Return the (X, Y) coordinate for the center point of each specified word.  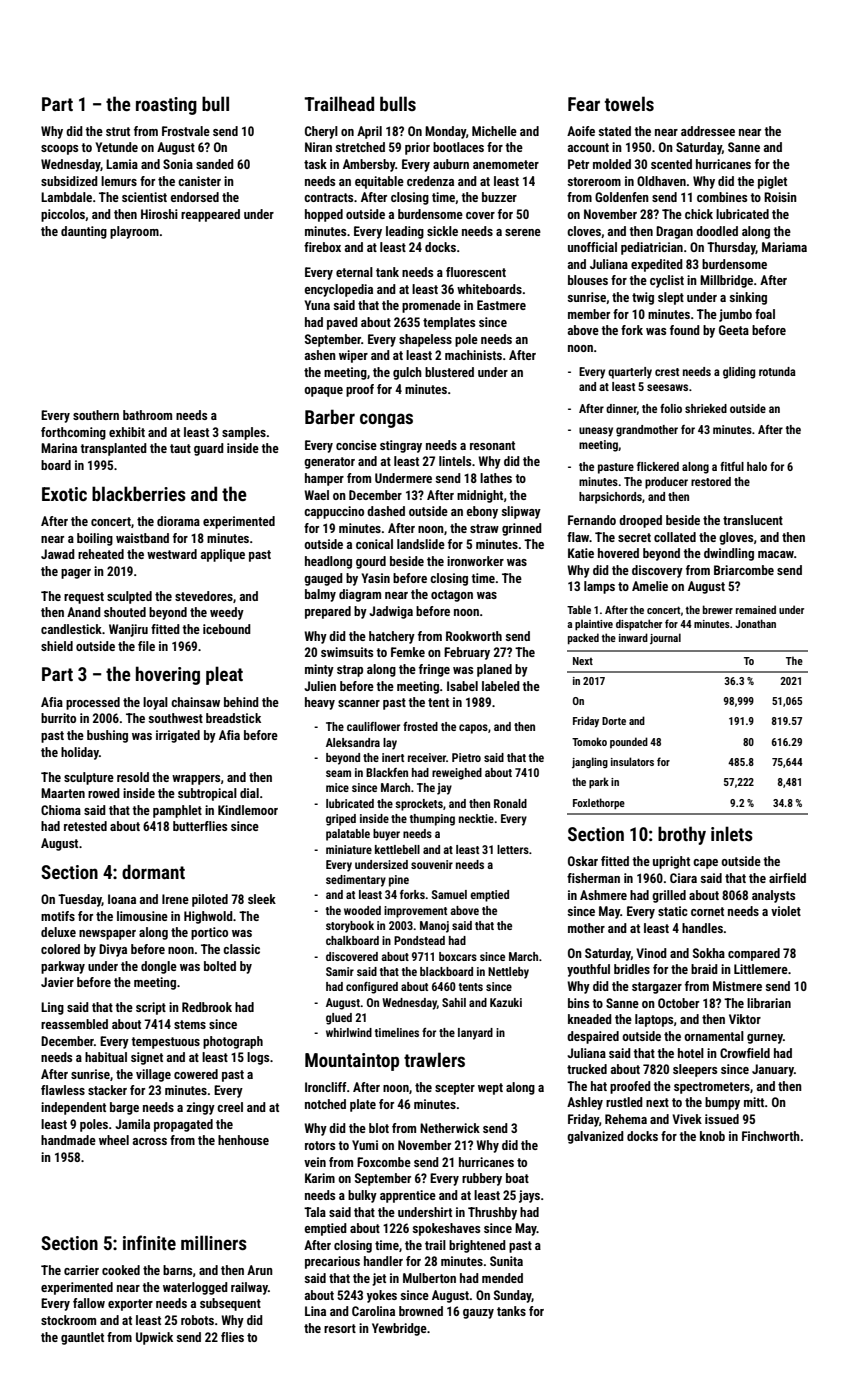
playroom (134, 232)
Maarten (63, 793)
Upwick (154, 1338)
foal (765, 314)
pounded (629, 742)
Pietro (466, 757)
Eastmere (501, 305)
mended (502, 1278)
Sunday (513, 1296)
